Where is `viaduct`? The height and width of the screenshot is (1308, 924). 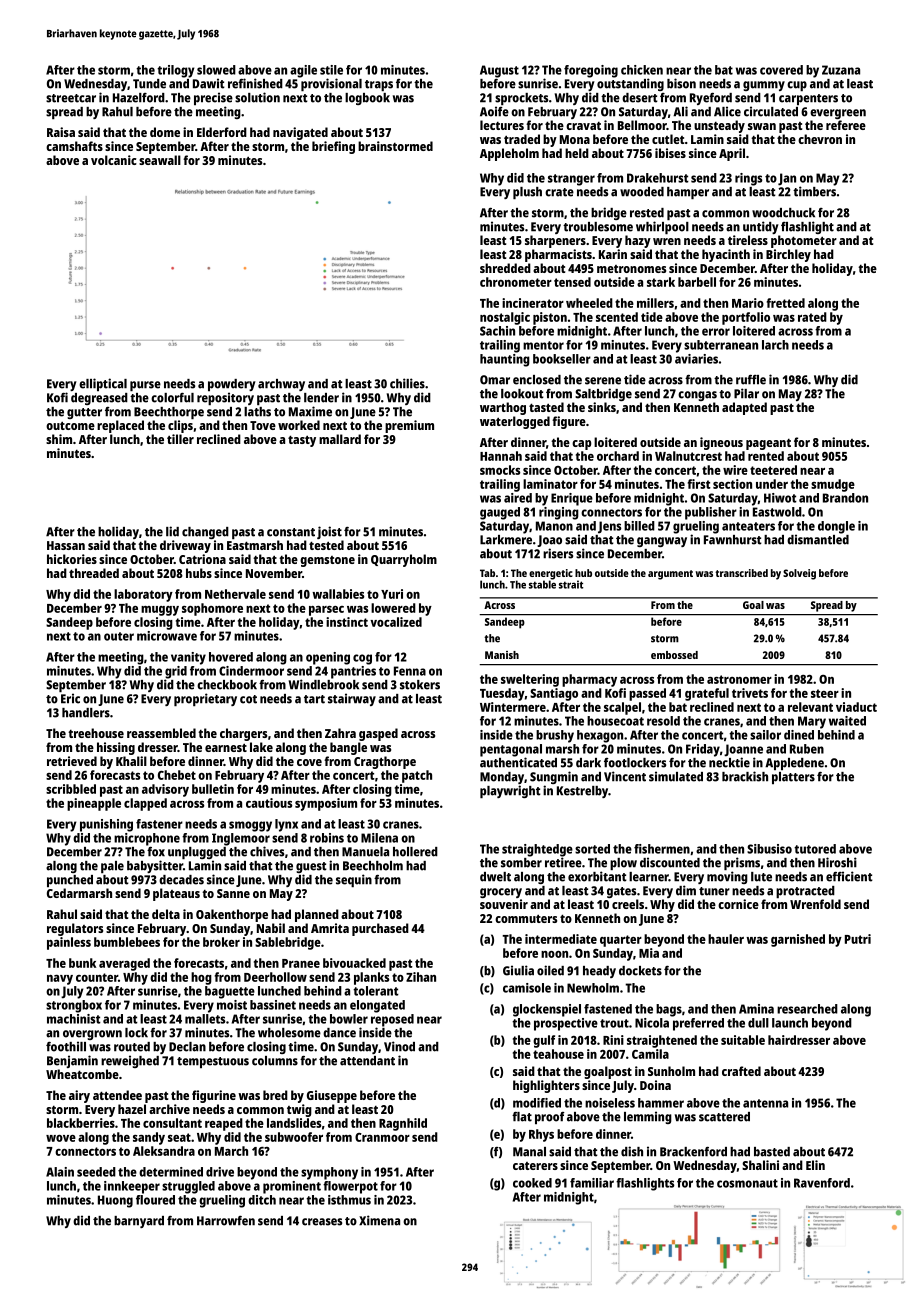
viaduct is located at coordinates (856, 707).
